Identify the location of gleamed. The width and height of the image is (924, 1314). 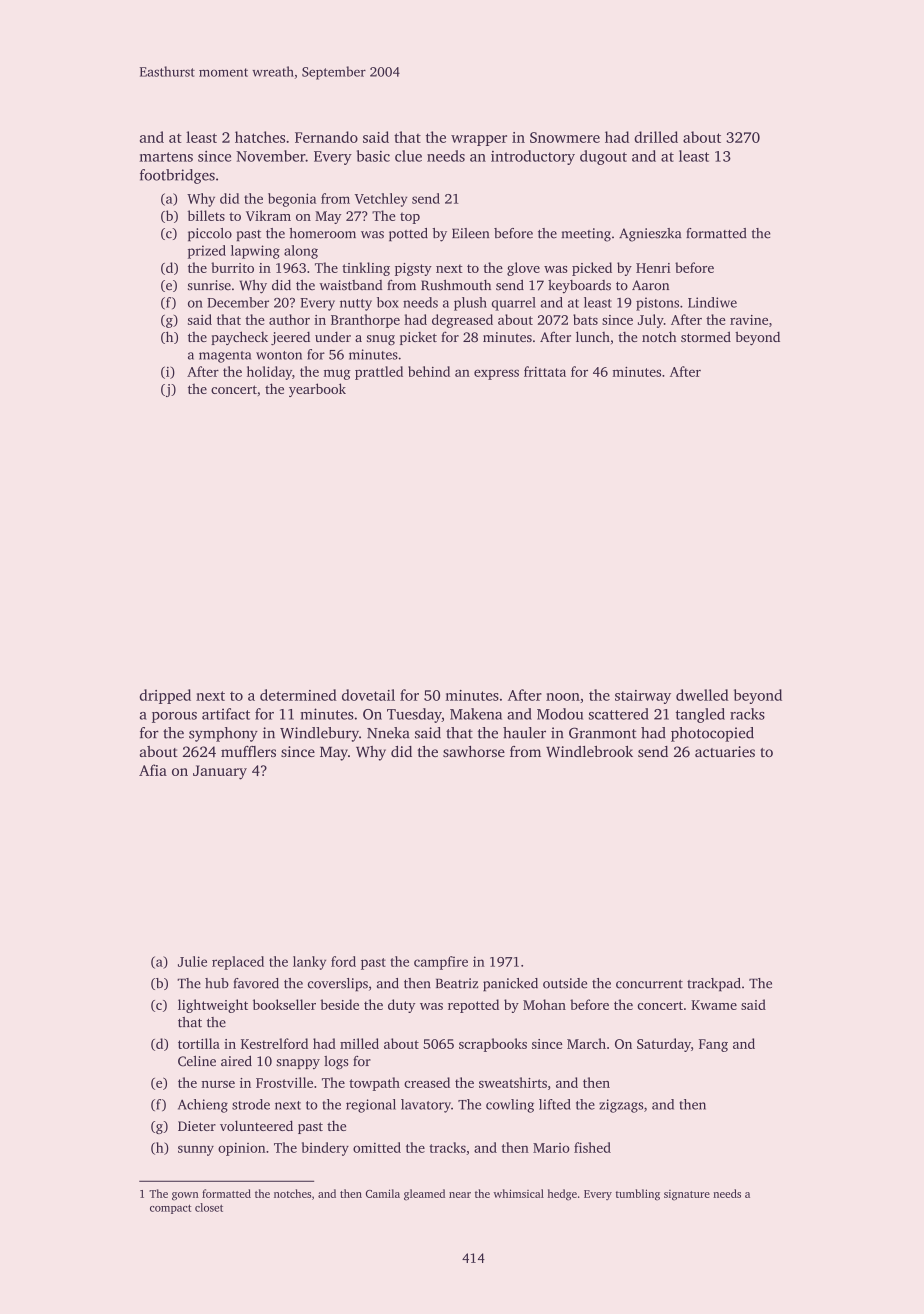
(424, 1195).
